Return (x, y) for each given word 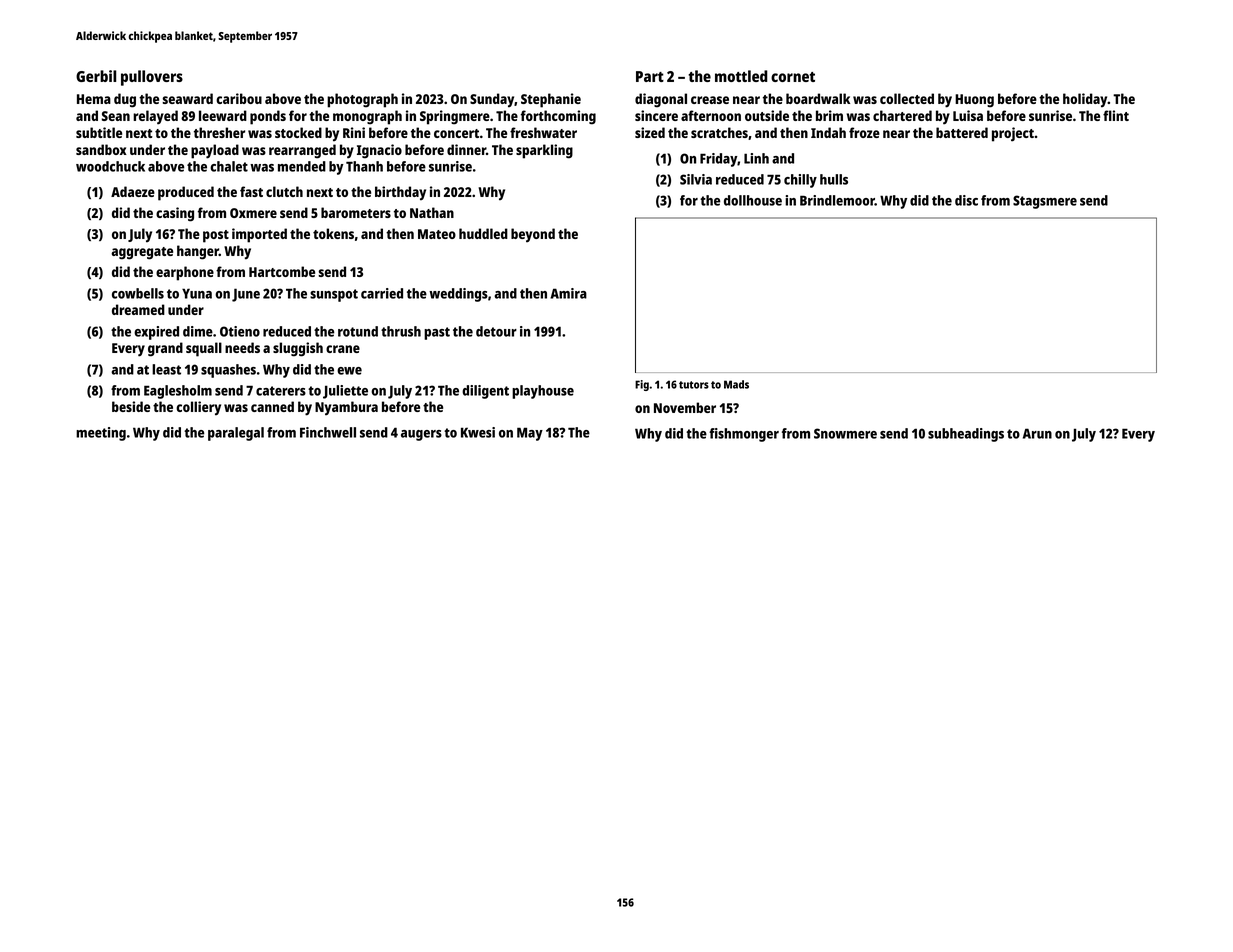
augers (421, 435)
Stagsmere (1045, 202)
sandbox (101, 149)
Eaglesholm (178, 392)
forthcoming (558, 117)
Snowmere (845, 433)
